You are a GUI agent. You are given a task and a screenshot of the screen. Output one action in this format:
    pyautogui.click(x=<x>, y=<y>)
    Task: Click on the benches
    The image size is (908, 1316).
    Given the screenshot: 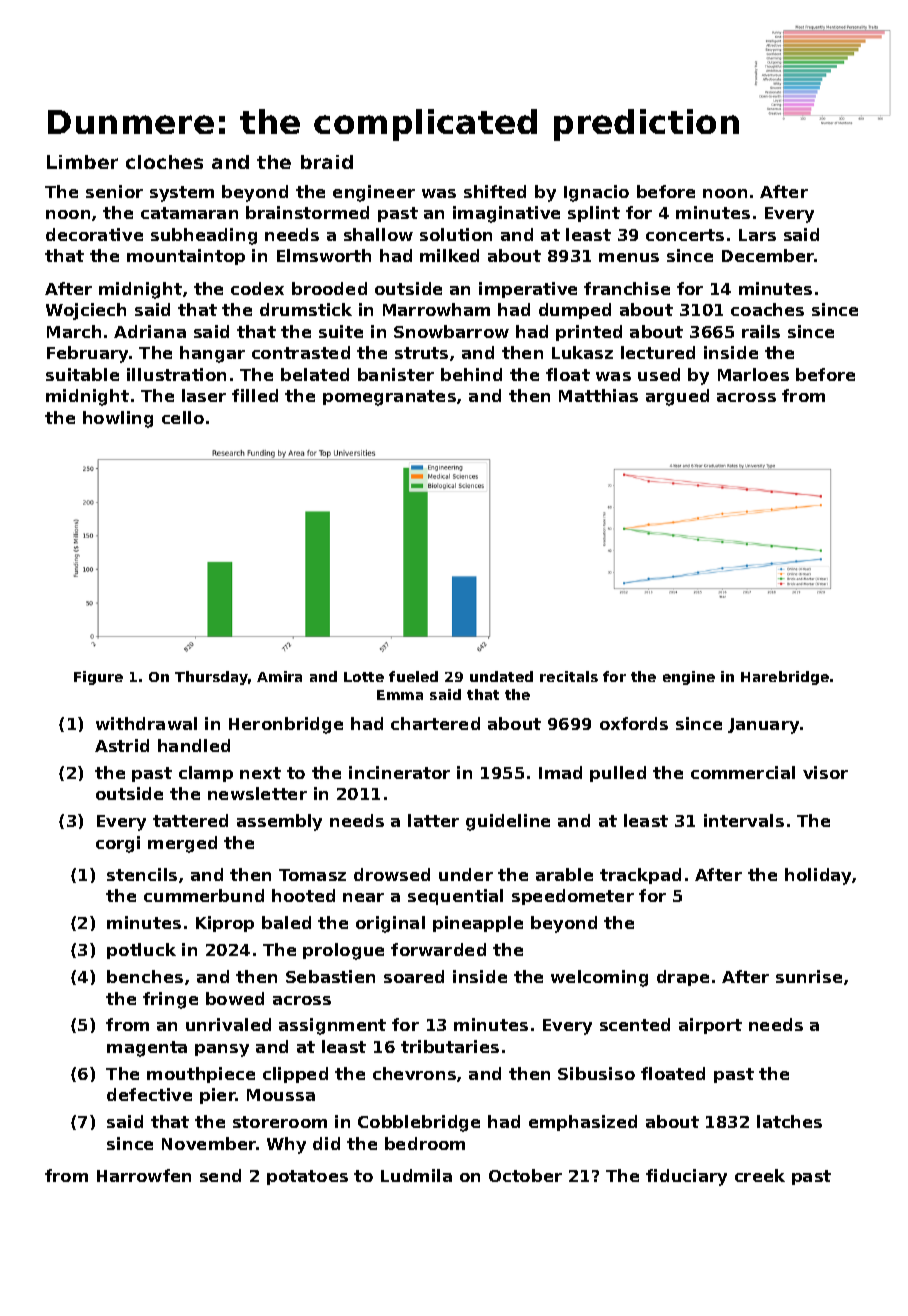 What is the action you would take?
    pyautogui.click(x=145, y=976)
